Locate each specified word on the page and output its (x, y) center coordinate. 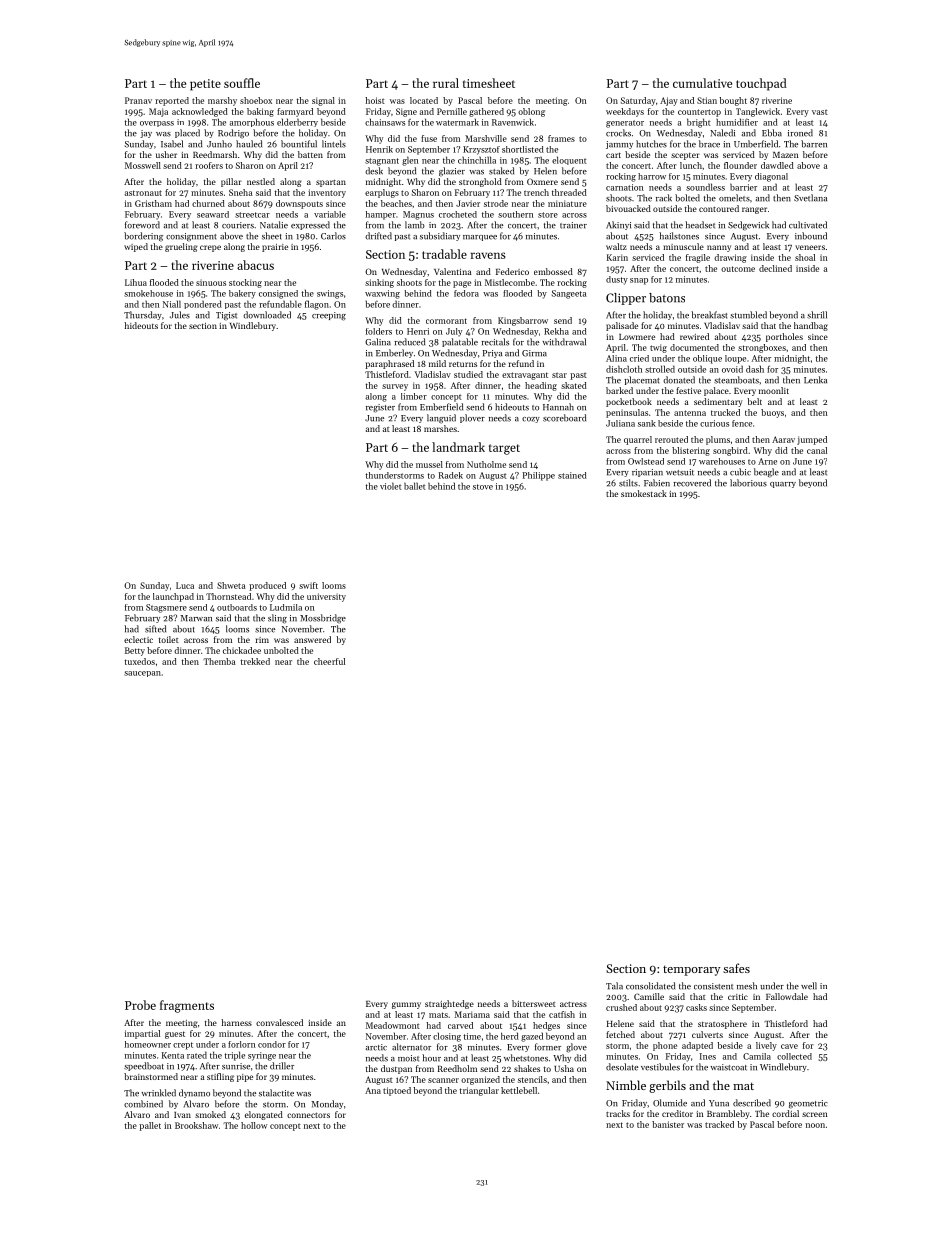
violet (391, 486)
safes (736, 968)
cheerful (329, 661)
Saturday (638, 101)
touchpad (761, 84)
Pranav (138, 100)
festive (688, 390)
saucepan (142, 674)
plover (472, 418)
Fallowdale (787, 996)
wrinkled (158, 1093)
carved (460, 1025)
